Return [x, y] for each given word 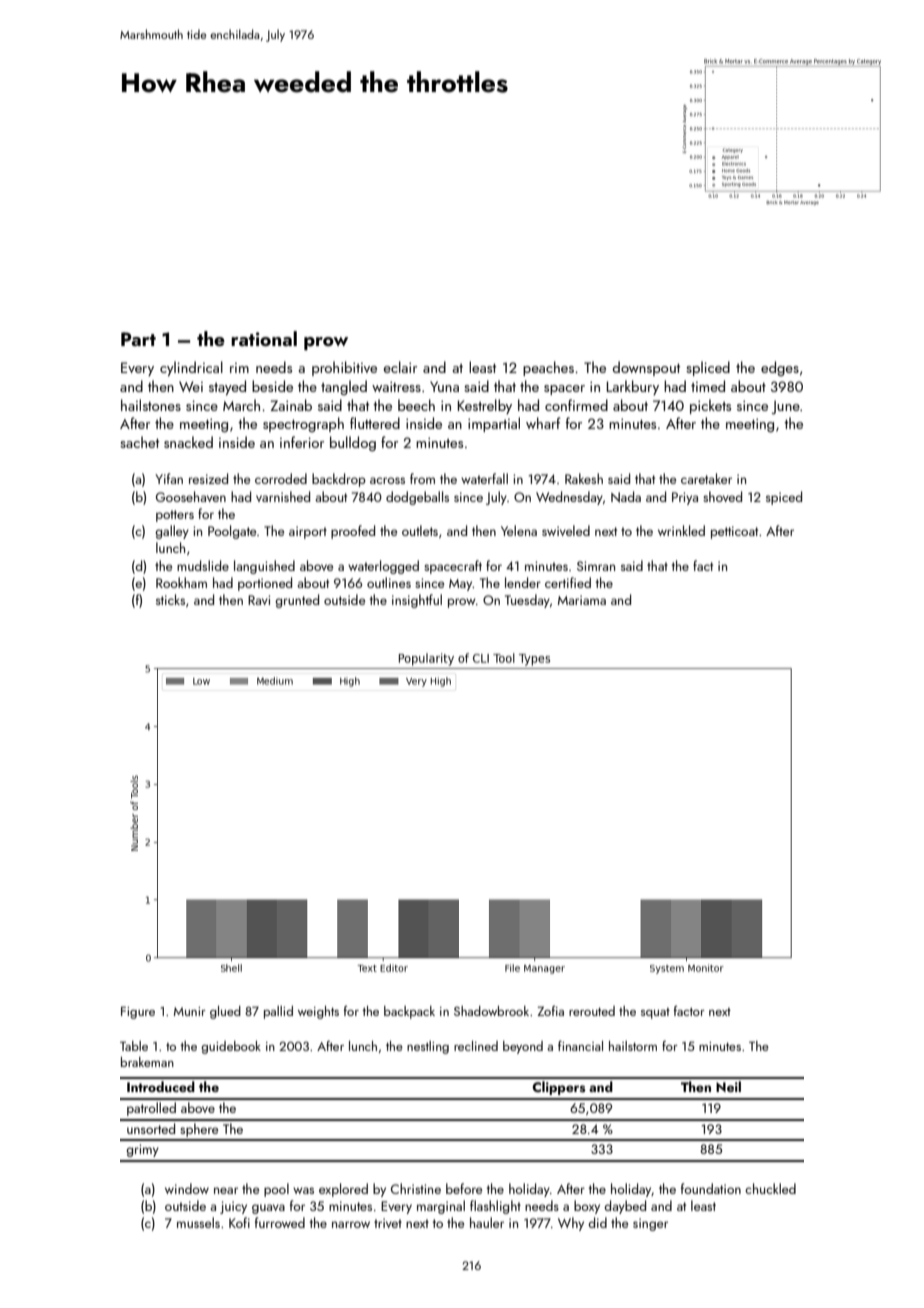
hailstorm [633, 1046]
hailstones [151, 405]
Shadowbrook [491, 1011]
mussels [198, 1222]
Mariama [582, 600]
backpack [409, 1012]
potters [175, 516]
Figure [138, 1012]
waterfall [484, 478]
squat [655, 1013]
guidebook [231, 1047]
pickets [710, 406]
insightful [417, 601]
